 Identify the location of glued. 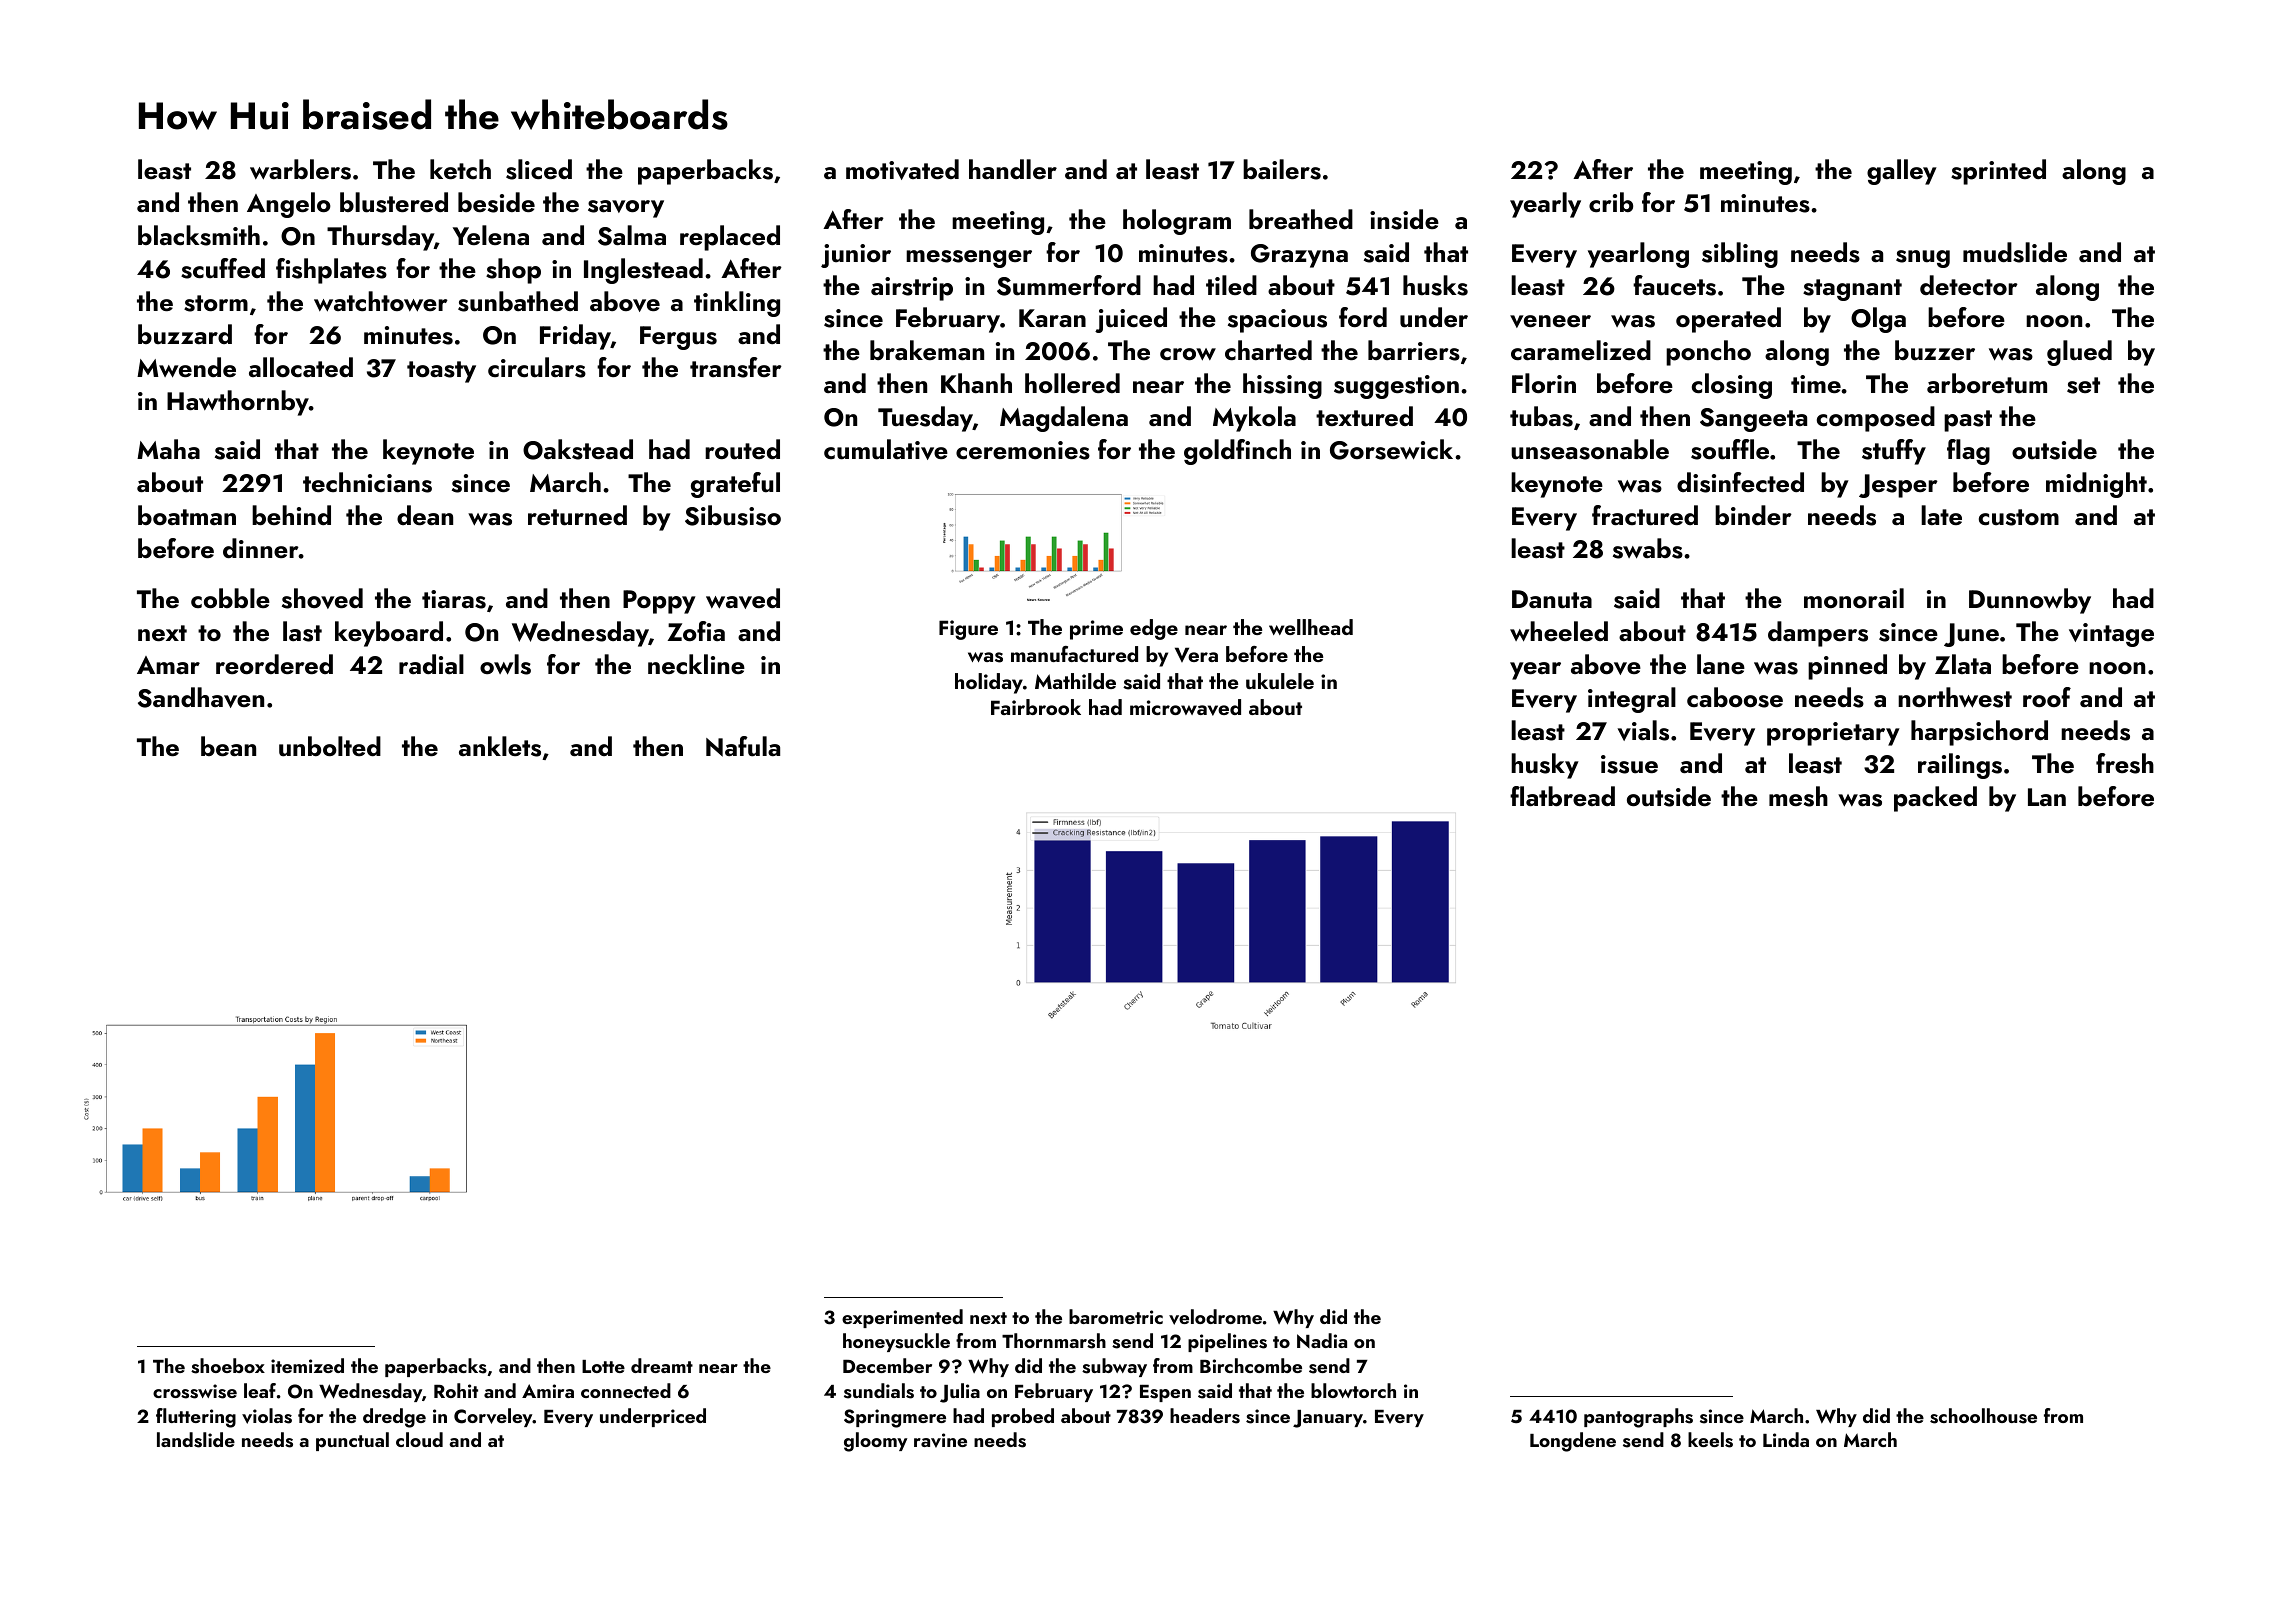
(2079, 353).
